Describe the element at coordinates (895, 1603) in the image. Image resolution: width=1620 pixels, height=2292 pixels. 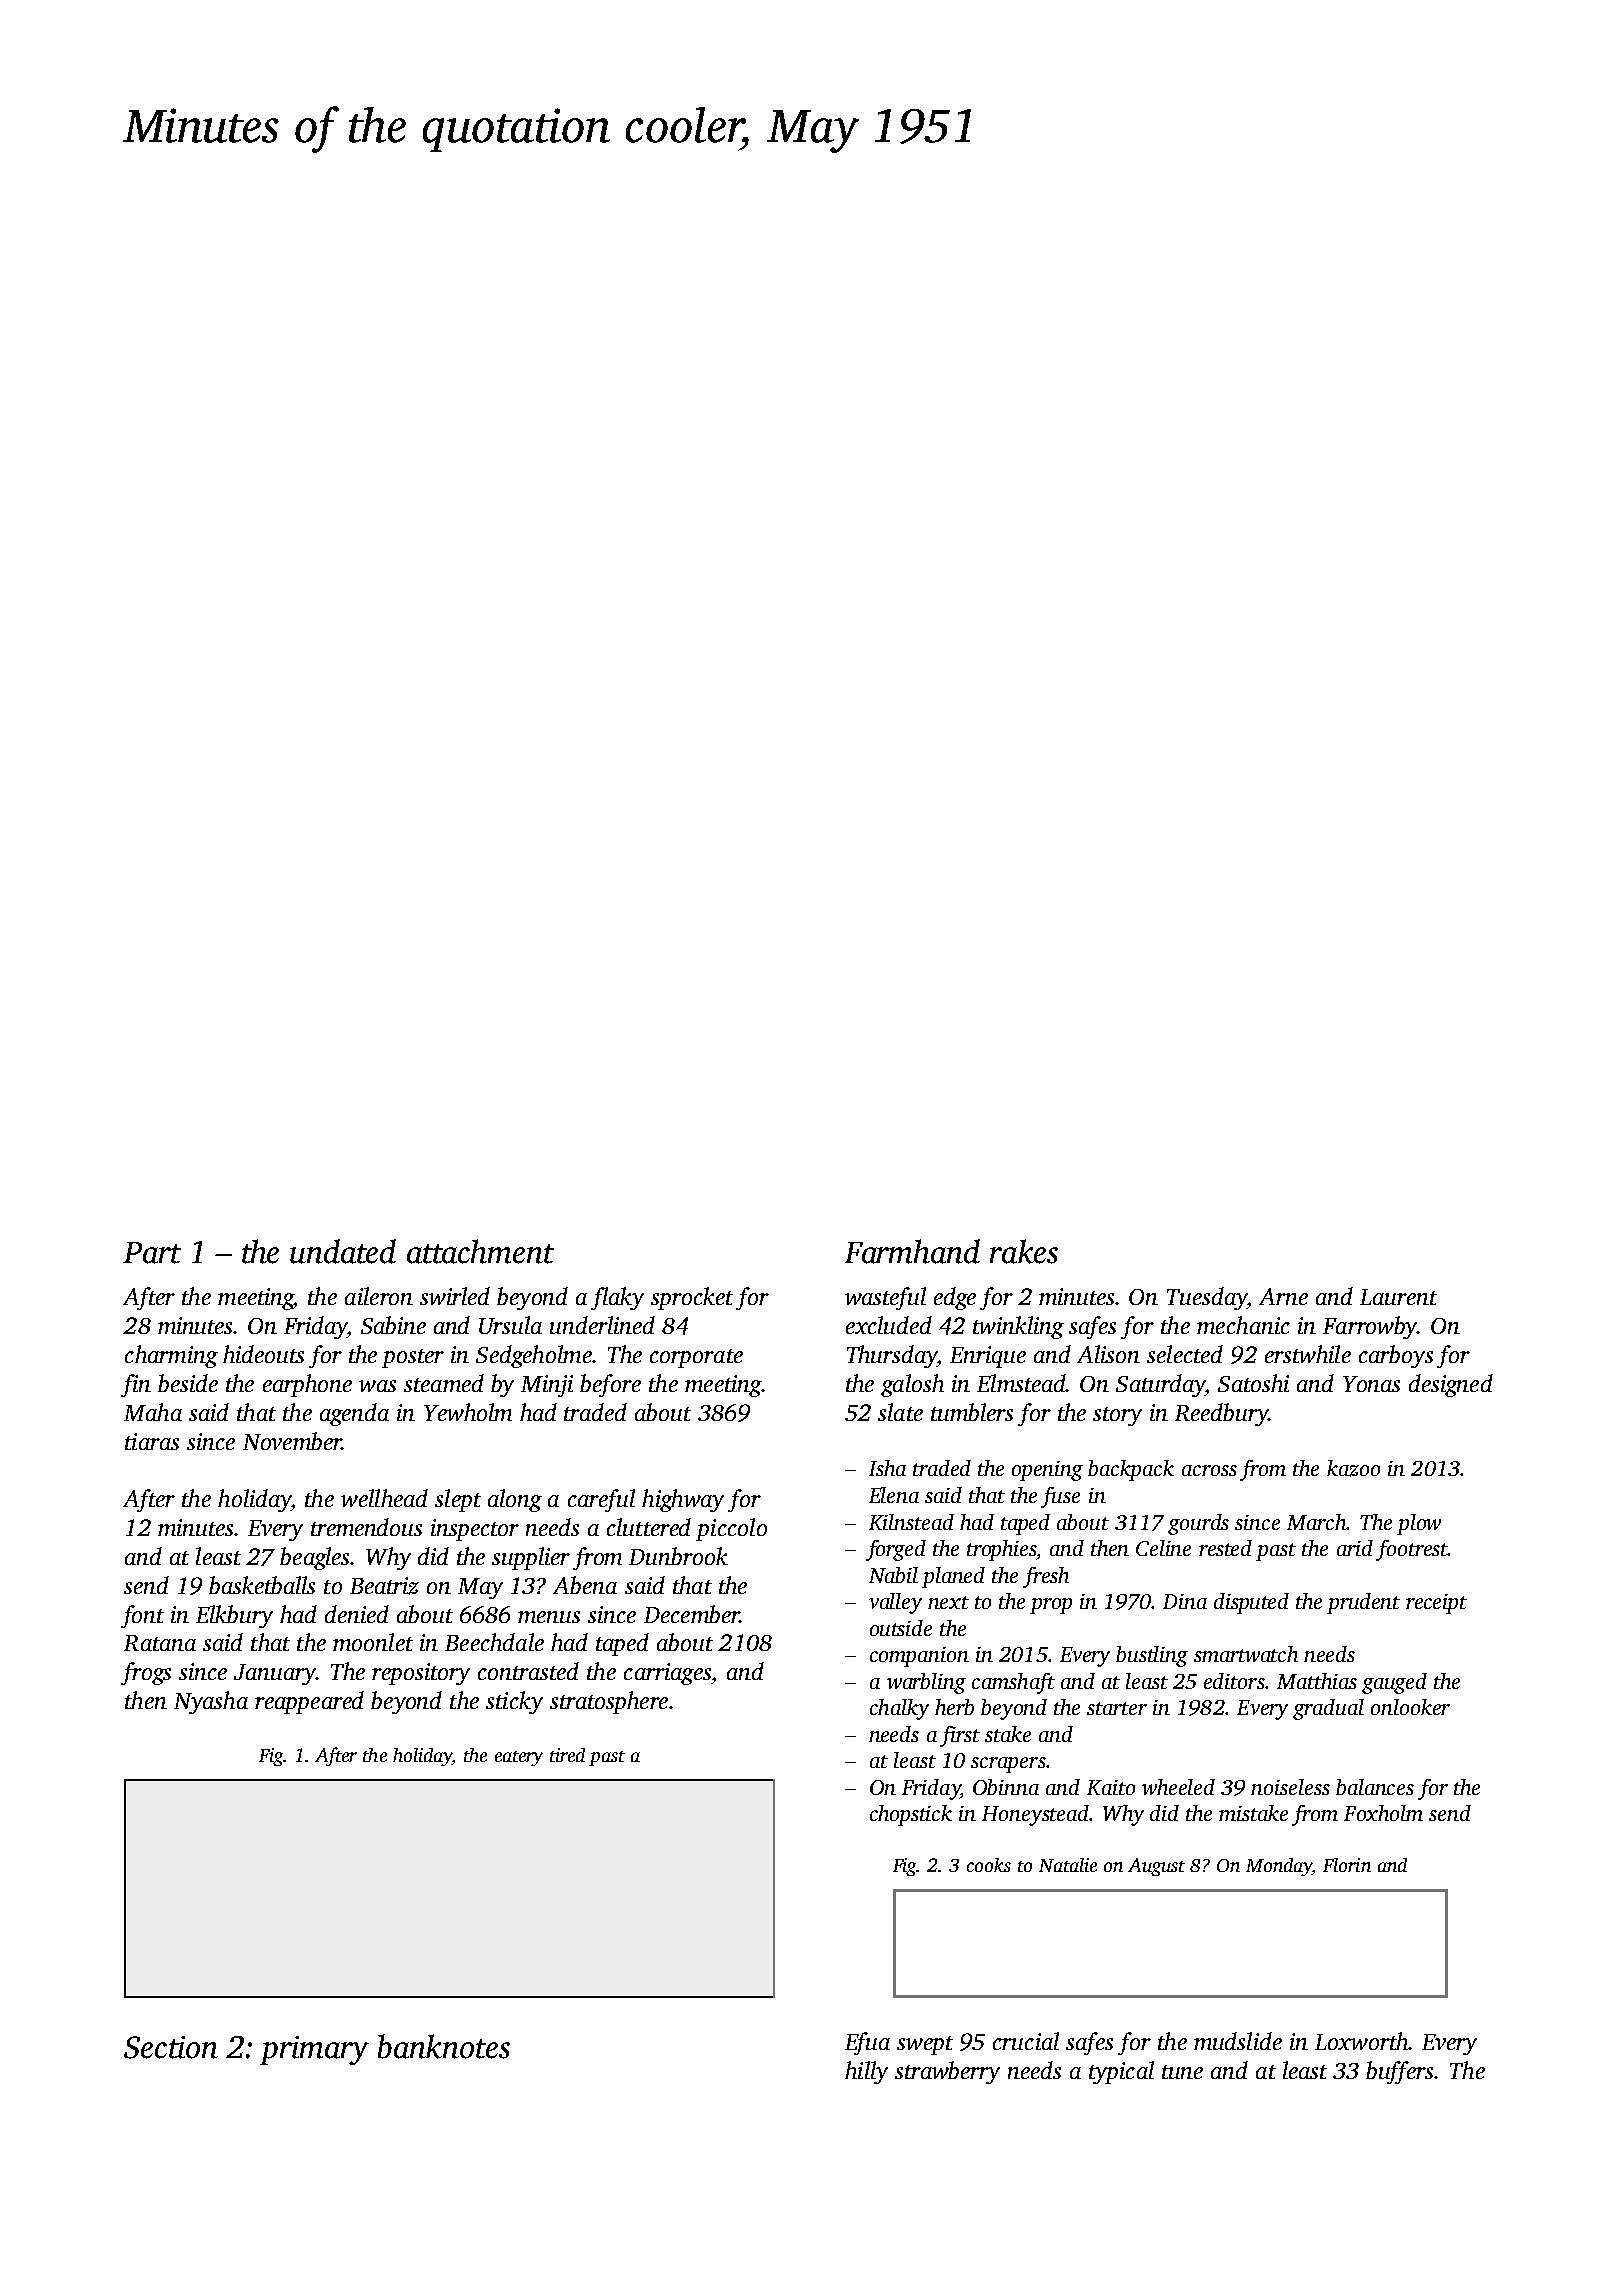
I see `valley` at that location.
